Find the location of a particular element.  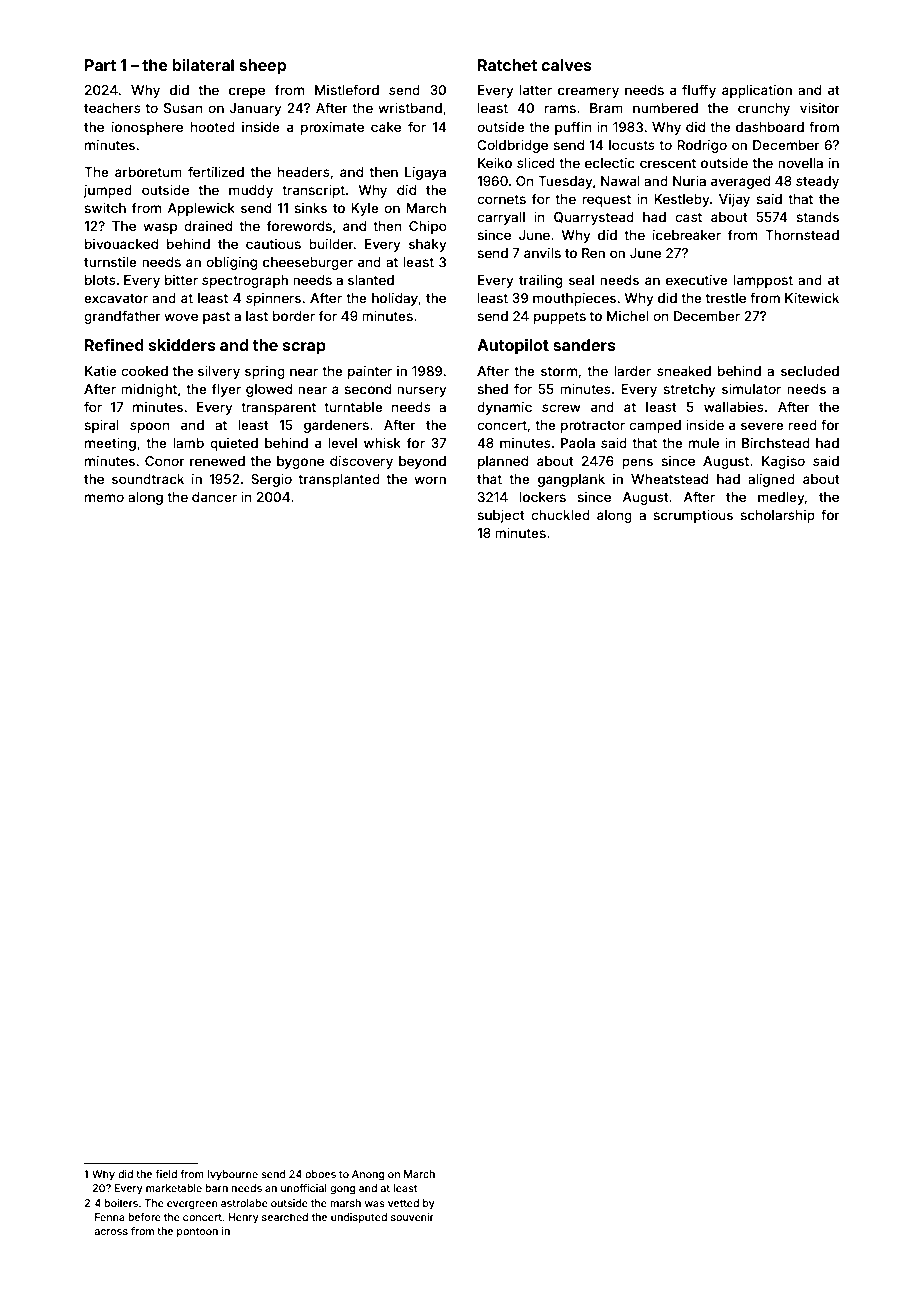

steady is located at coordinates (817, 182).
